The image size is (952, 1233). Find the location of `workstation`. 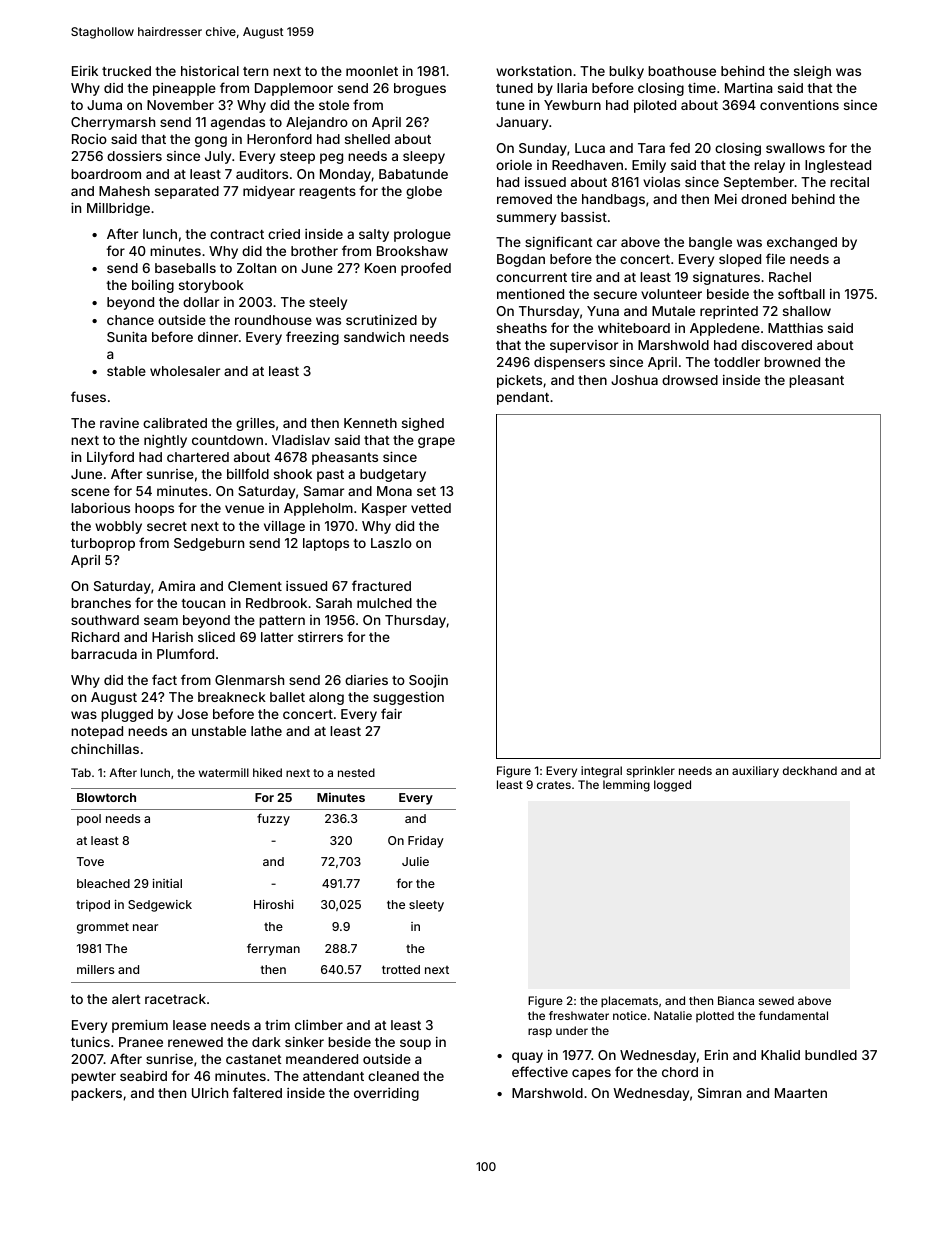

workstation is located at coordinates (534, 70).
